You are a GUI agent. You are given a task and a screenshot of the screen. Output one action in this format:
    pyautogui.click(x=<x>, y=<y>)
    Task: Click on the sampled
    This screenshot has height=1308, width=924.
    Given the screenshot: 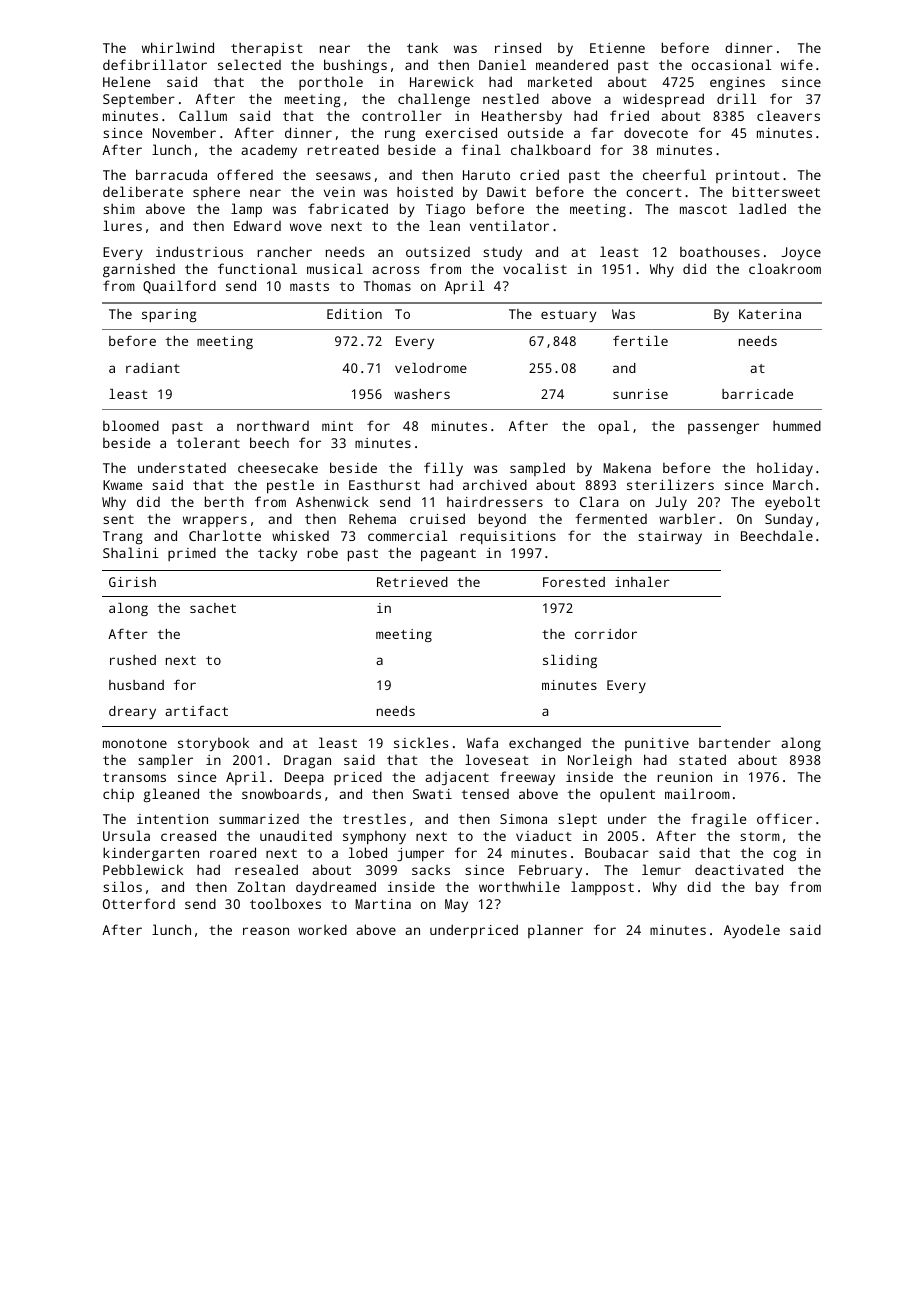 What is the action you would take?
    pyautogui.click(x=537, y=469)
